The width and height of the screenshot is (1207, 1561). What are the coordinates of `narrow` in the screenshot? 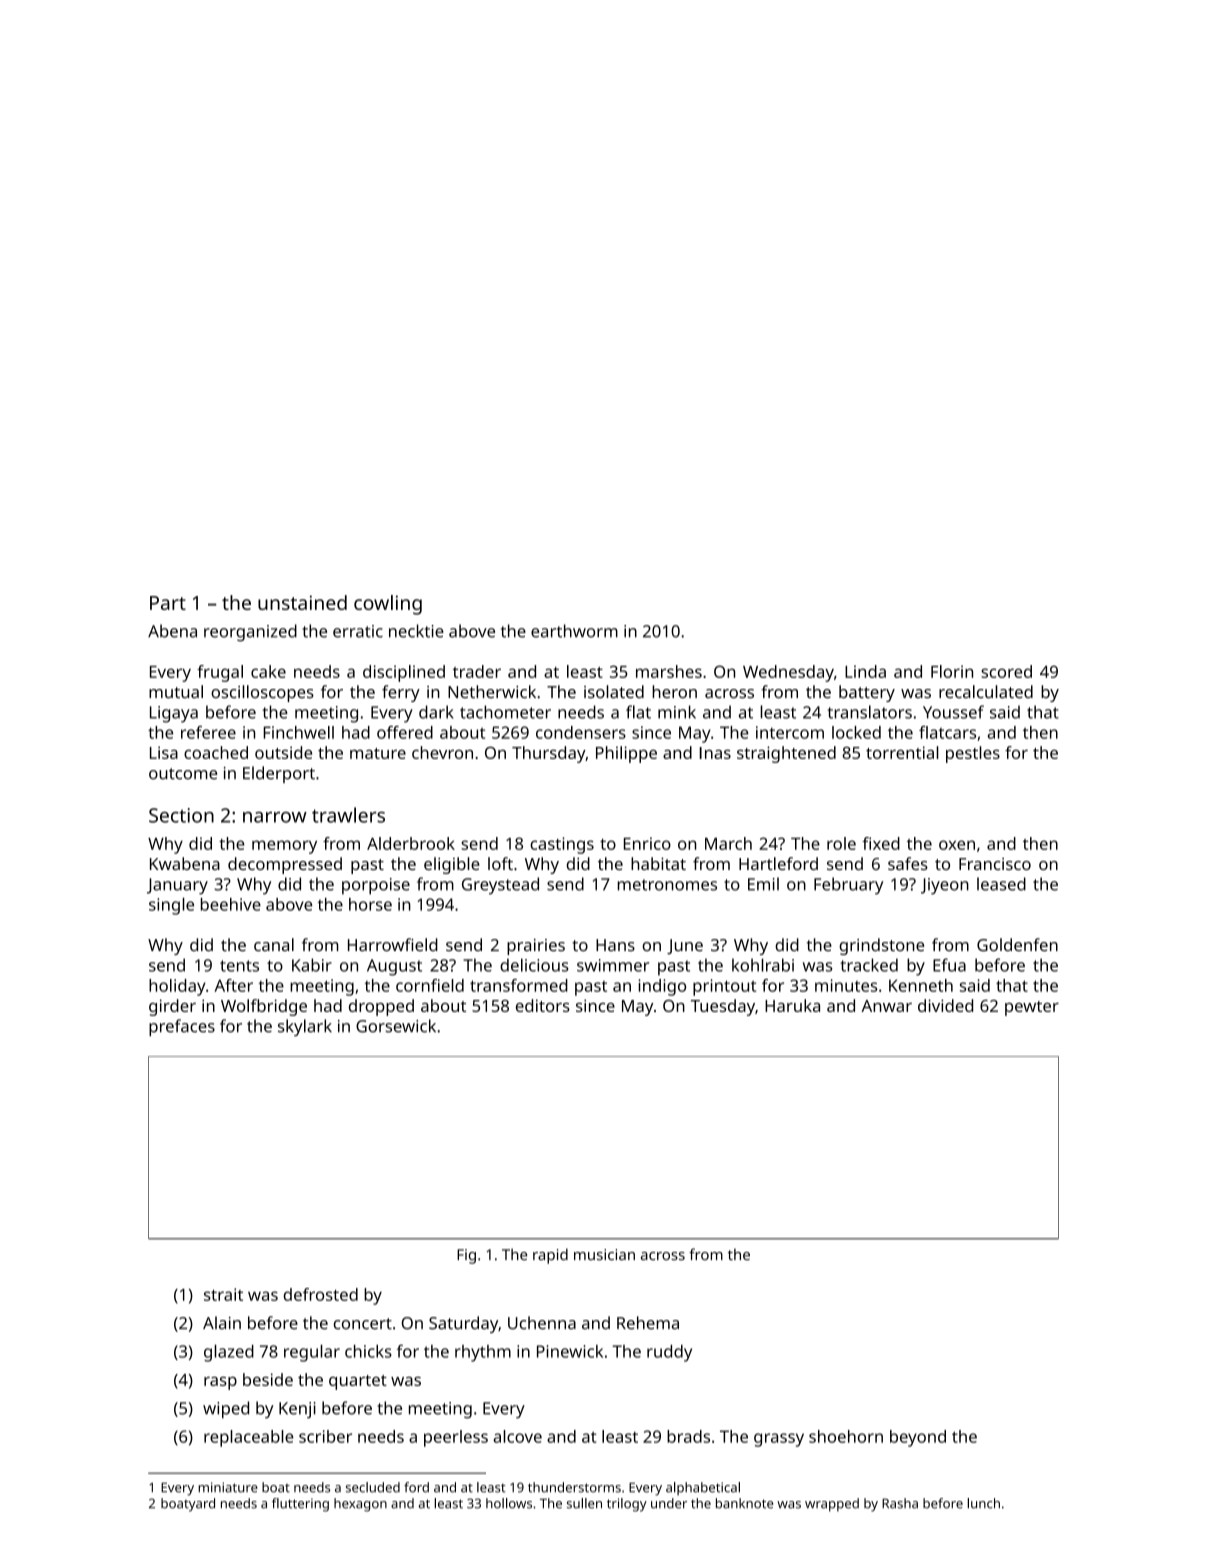 It's located at (275, 817).
